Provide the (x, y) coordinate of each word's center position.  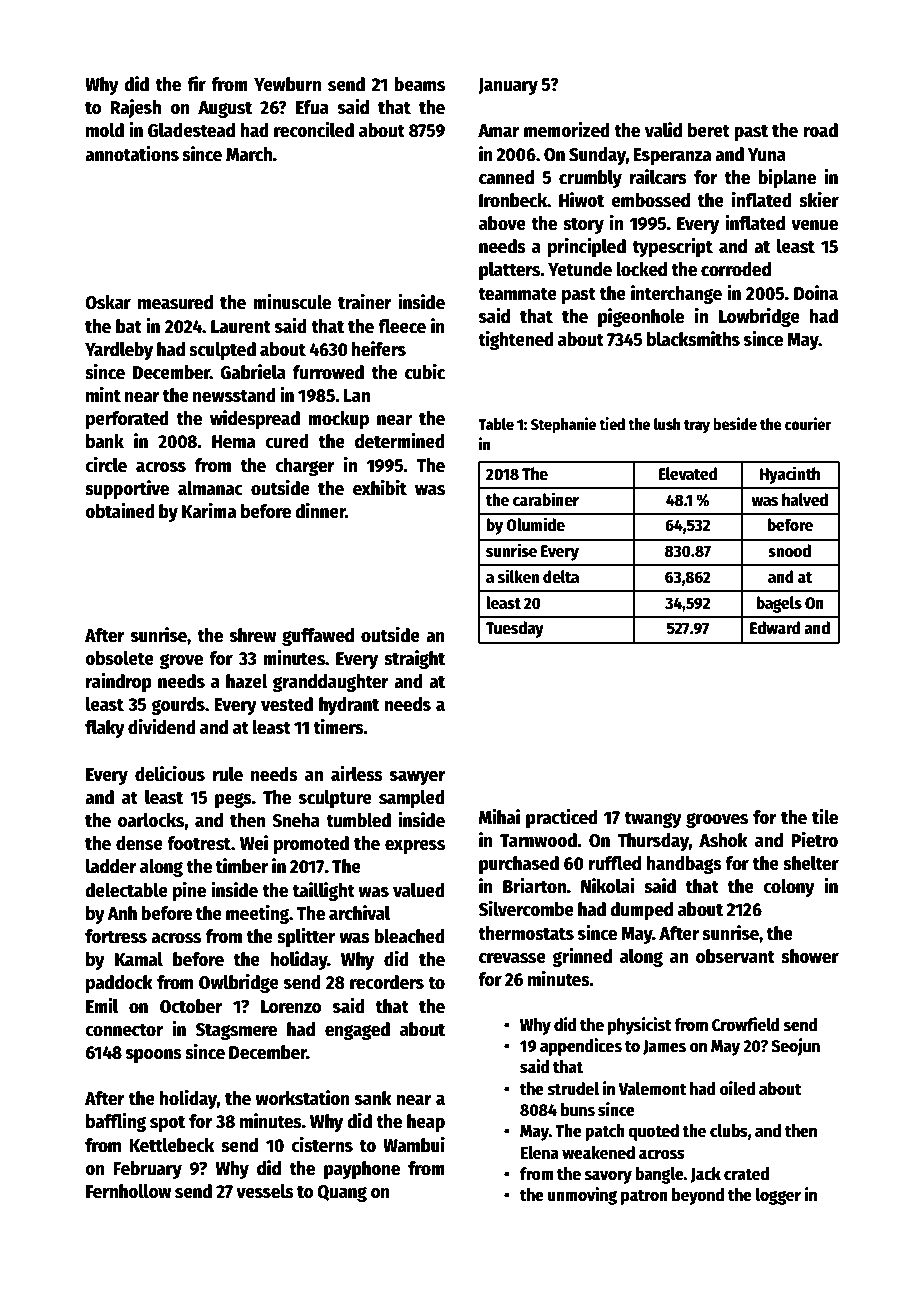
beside (735, 424)
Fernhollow (128, 1191)
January (508, 86)
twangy (653, 820)
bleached (409, 936)
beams (419, 84)
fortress (116, 936)
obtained (120, 511)
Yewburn (288, 84)
